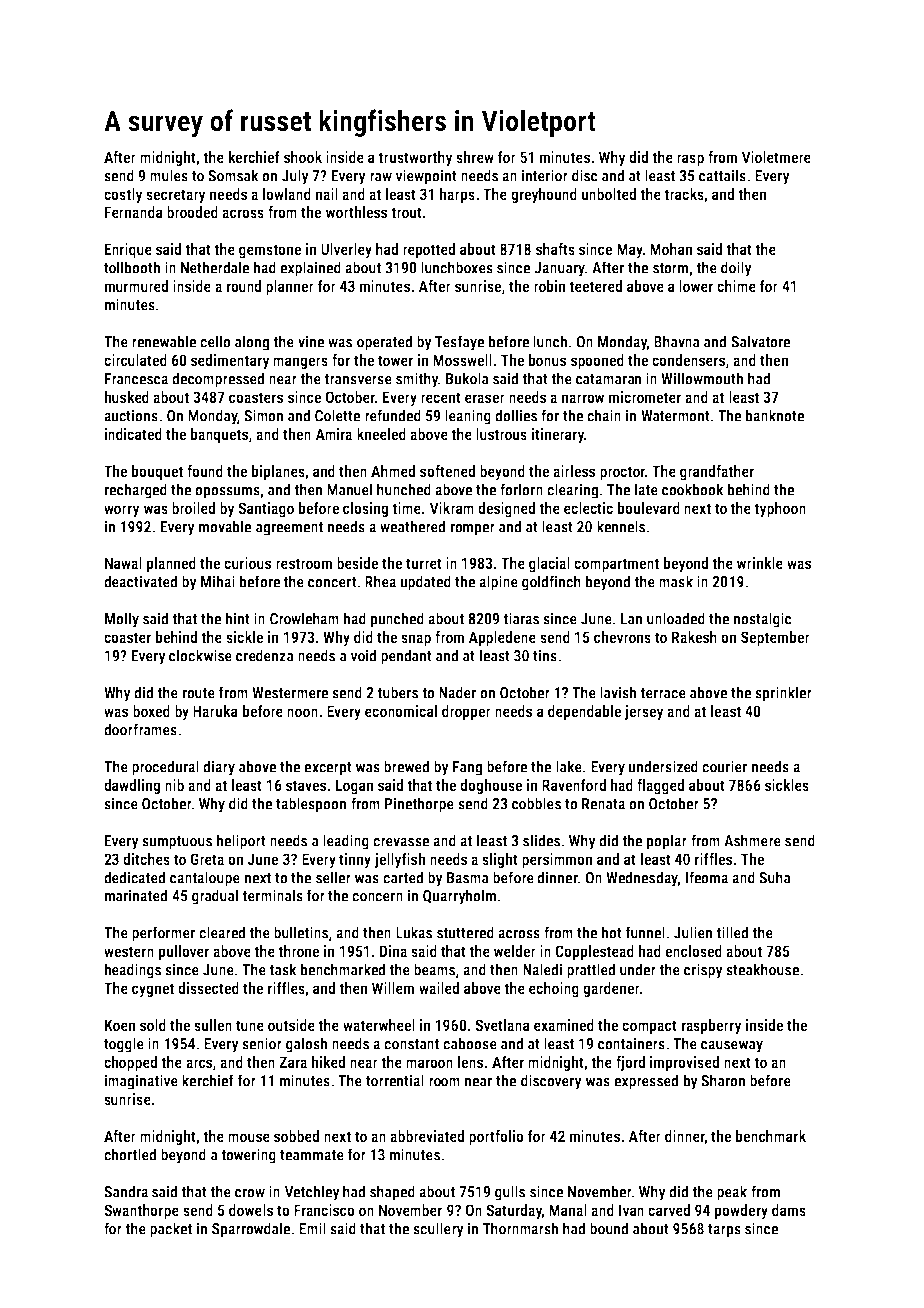 The width and height of the image is (924, 1308). Describe the element at coordinates (192, 212) in the image. I see `brooded` at that location.
